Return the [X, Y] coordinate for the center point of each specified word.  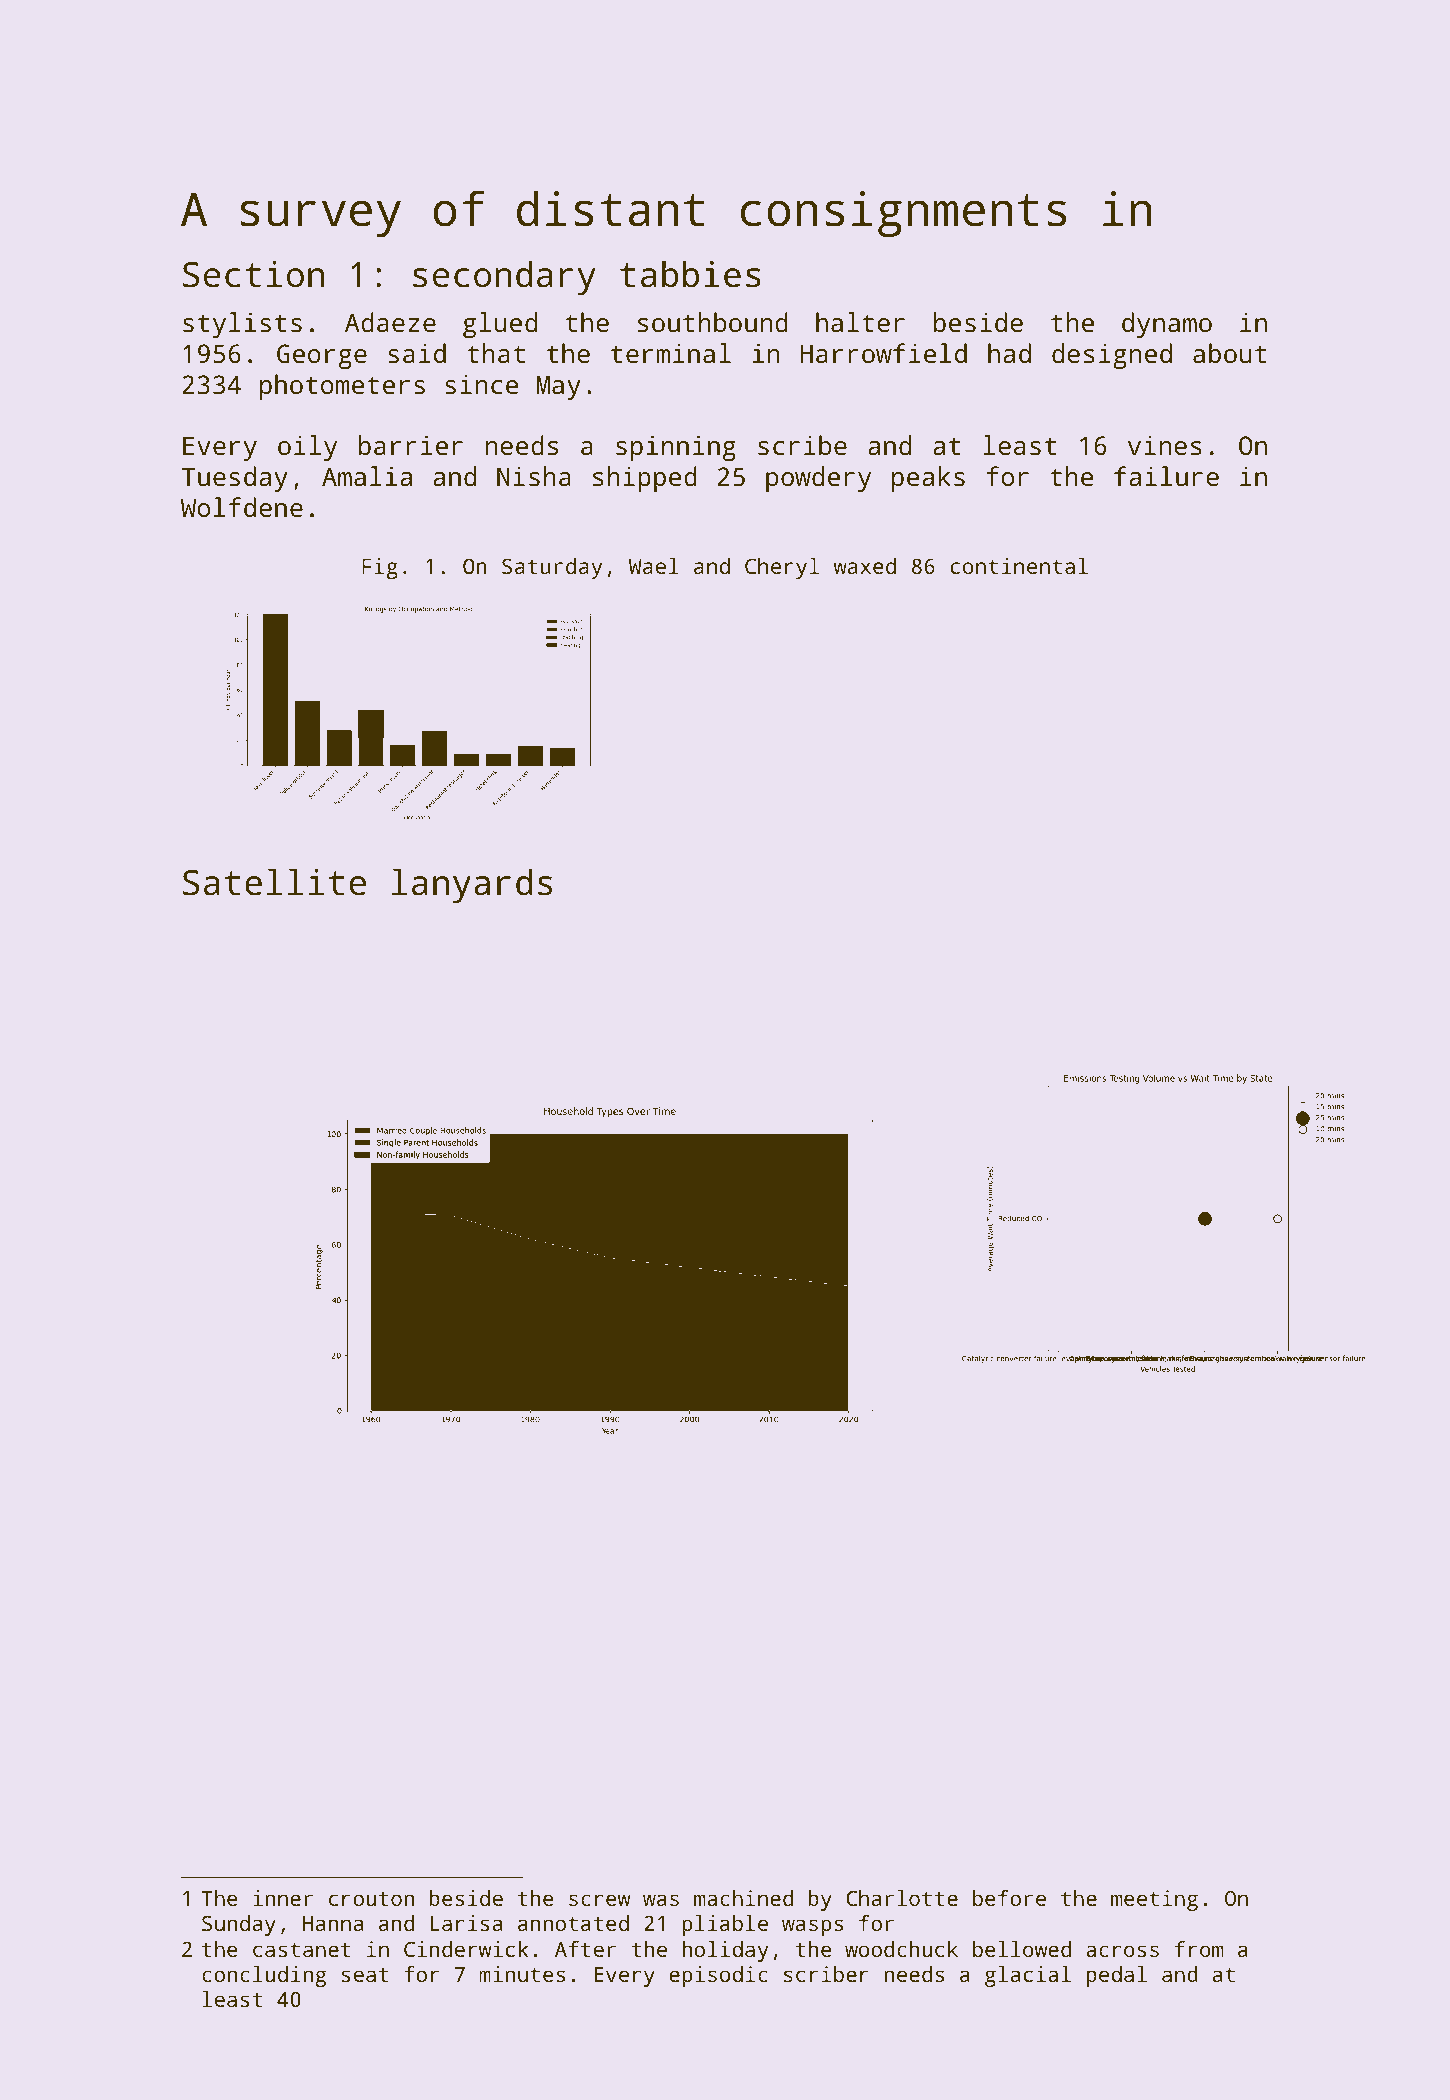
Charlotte [902, 1898]
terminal [671, 353]
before [1009, 1898]
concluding [264, 1976]
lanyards [472, 886]
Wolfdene [242, 507]
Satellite [274, 882]
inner [283, 1898]
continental [1019, 566]
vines [1165, 445]
